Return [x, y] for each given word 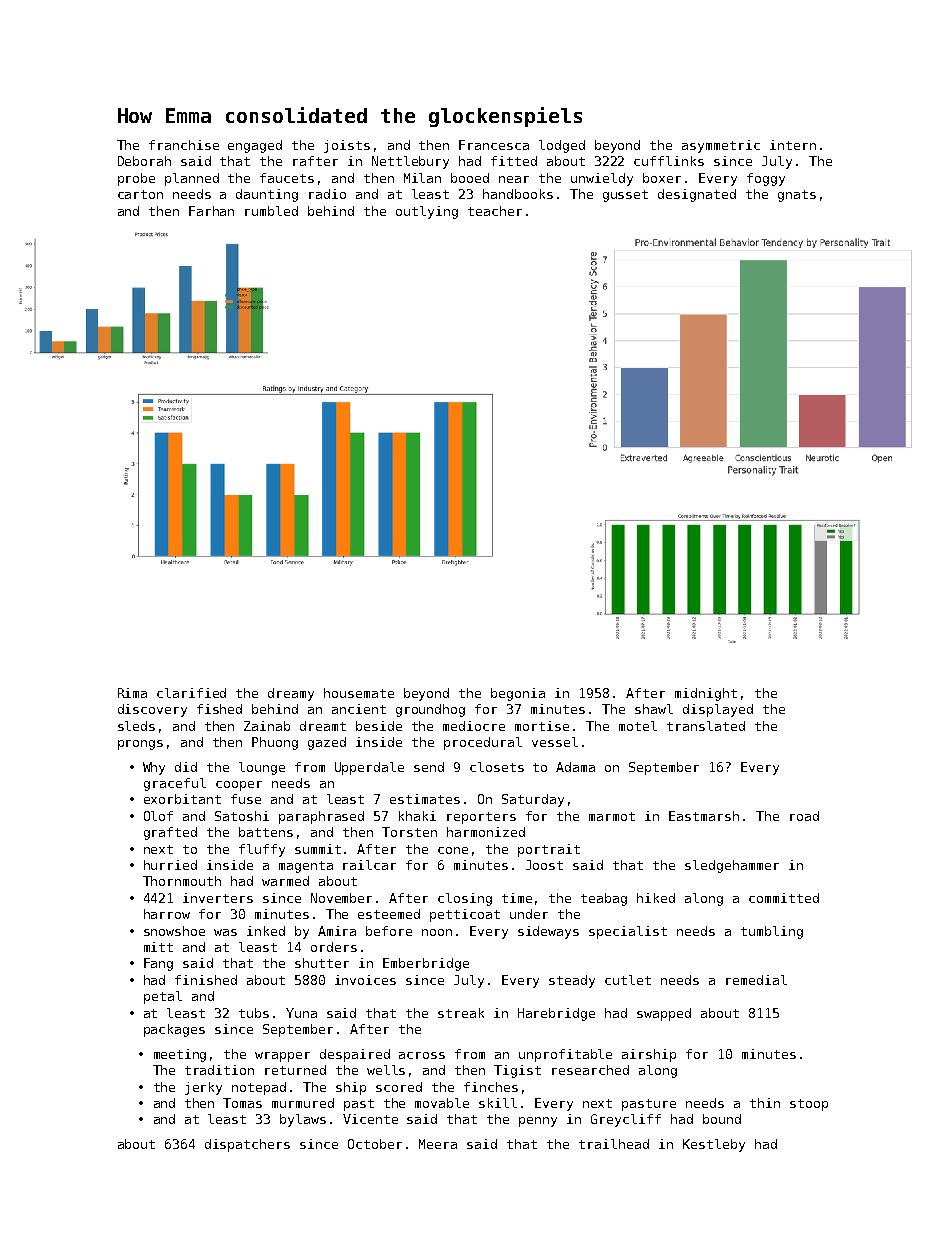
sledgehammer [732, 866]
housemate [359, 693]
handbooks [518, 194]
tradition [219, 1070]
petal [163, 997]
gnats [797, 196]
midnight [706, 694]
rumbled [271, 211]
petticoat [465, 915]
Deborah [144, 161]
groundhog [430, 710]
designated [697, 195]
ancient [359, 709]
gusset [625, 196]
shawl [654, 709]
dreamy [291, 694]
